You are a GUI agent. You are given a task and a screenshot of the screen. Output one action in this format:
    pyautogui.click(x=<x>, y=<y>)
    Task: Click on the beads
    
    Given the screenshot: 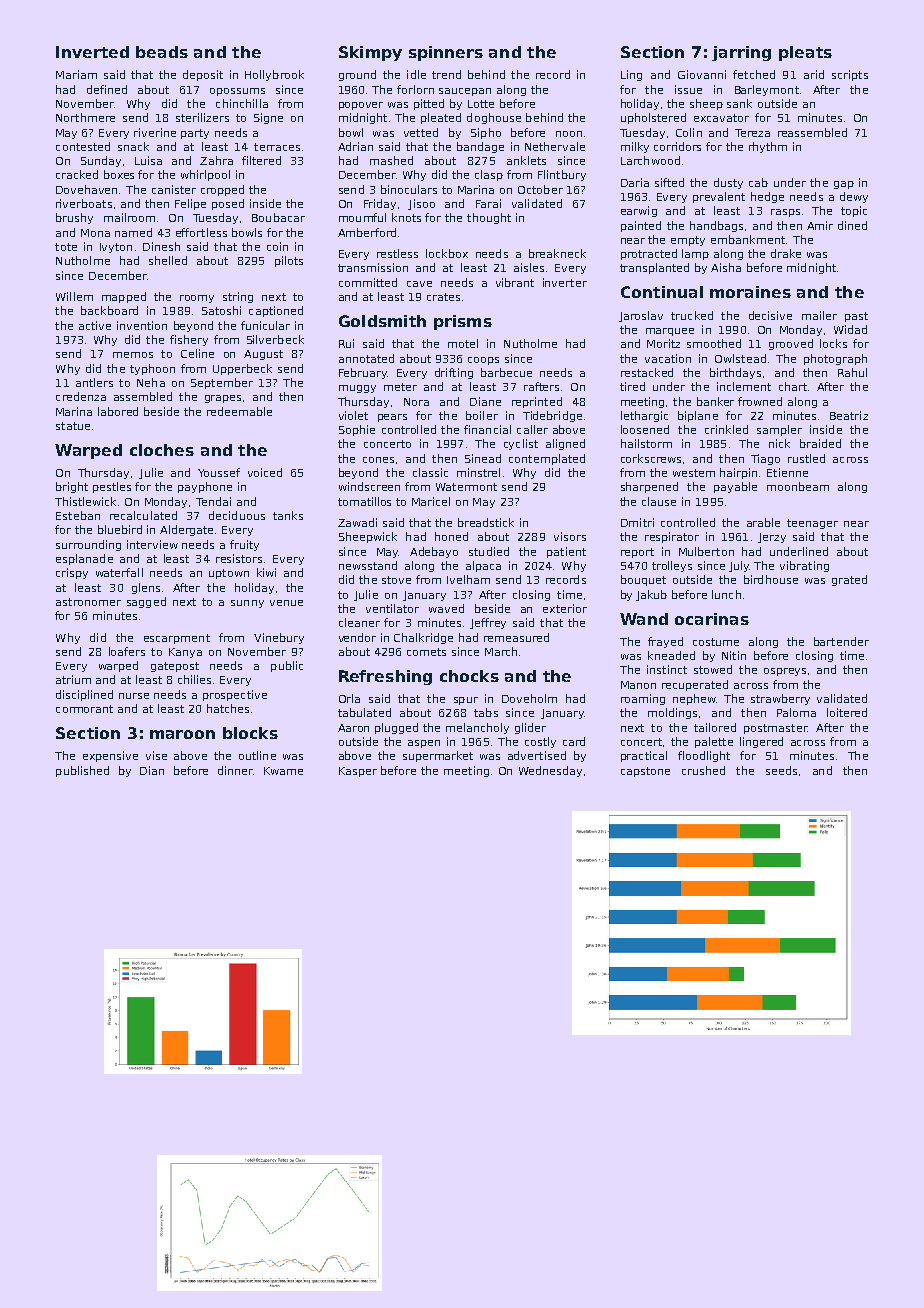 What is the action you would take?
    pyautogui.click(x=162, y=52)
